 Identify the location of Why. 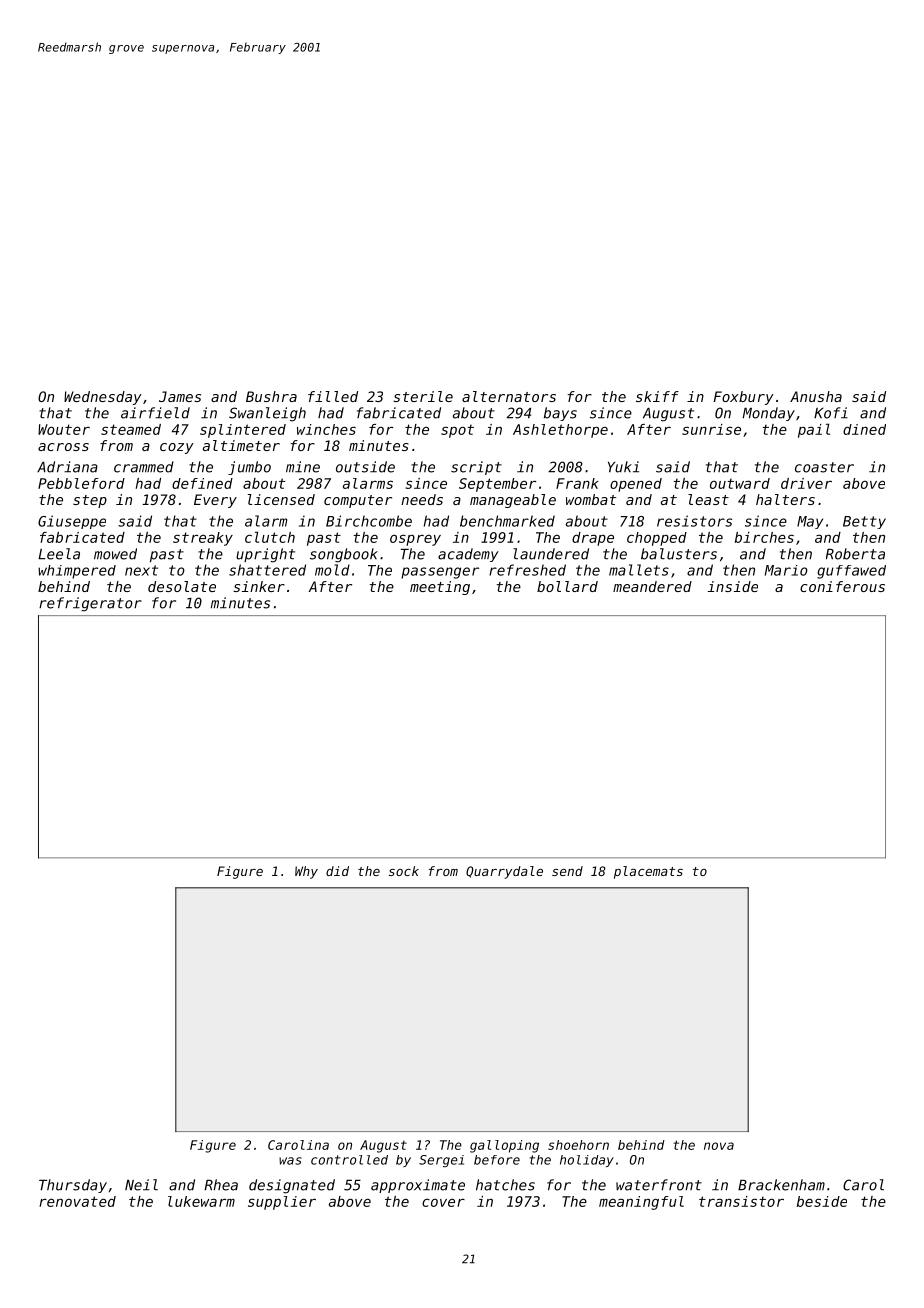
(306, 872).
